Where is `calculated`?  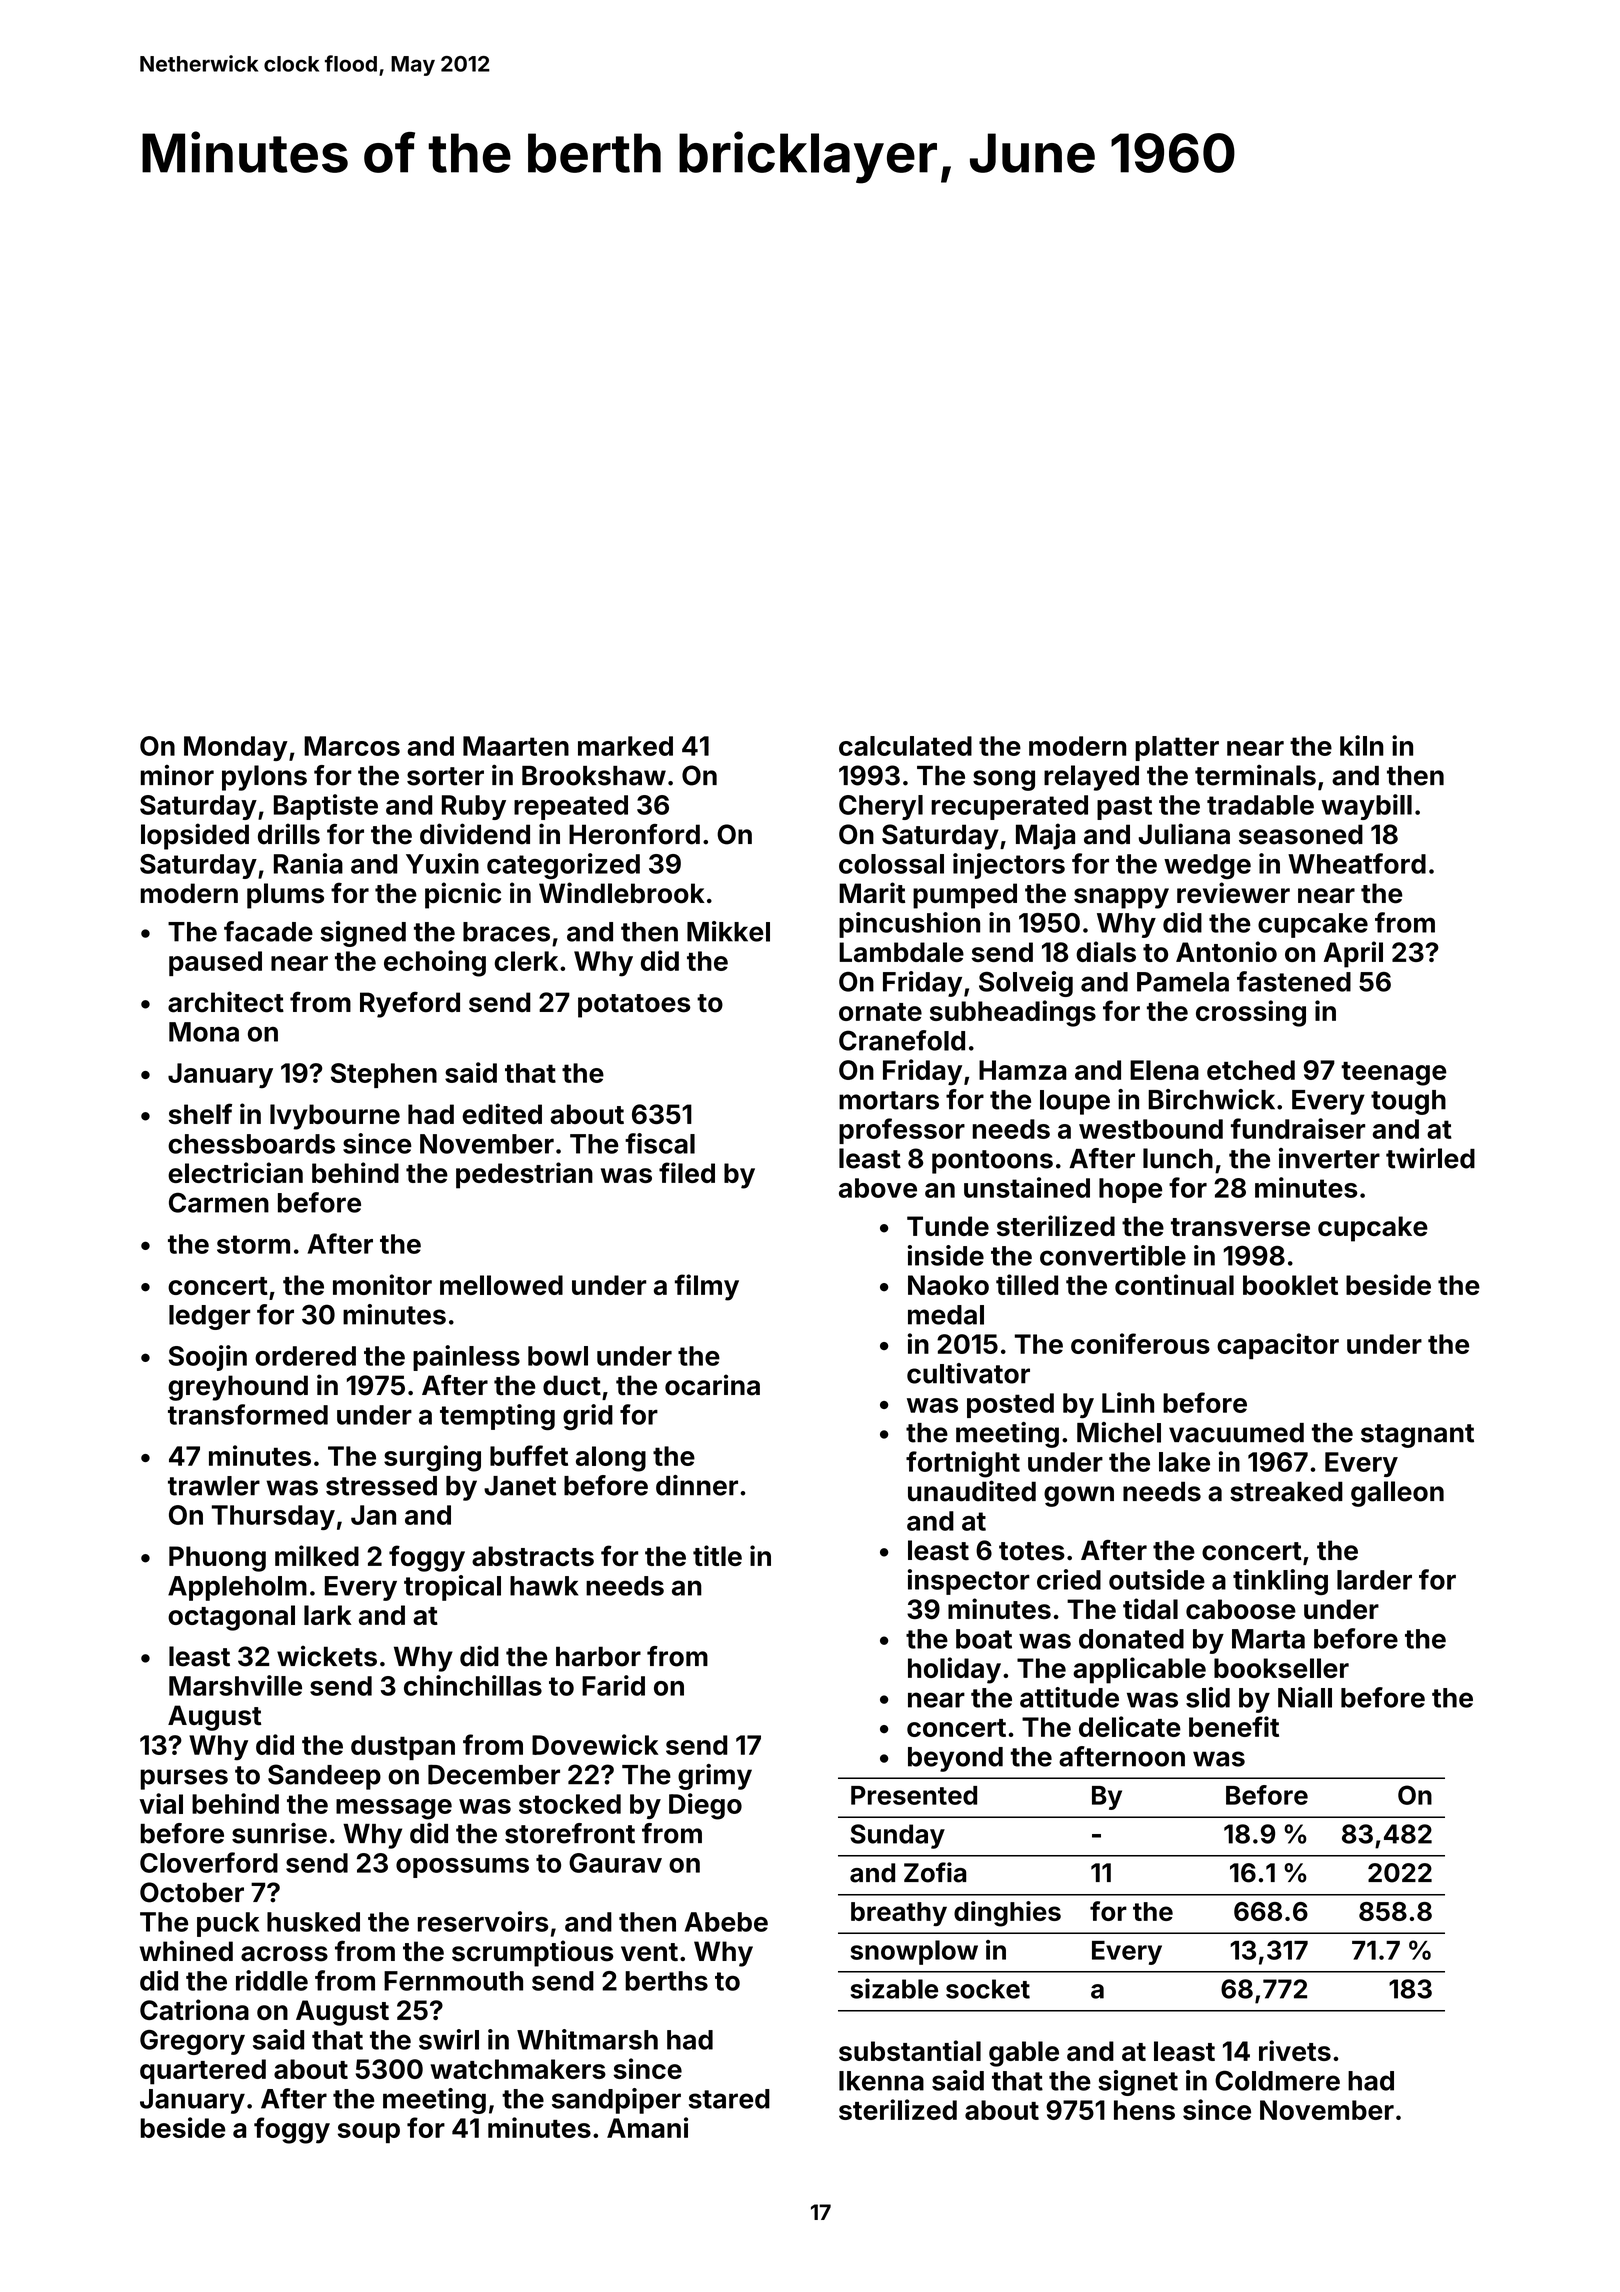 calculated is located at coordinates (905, 746).
